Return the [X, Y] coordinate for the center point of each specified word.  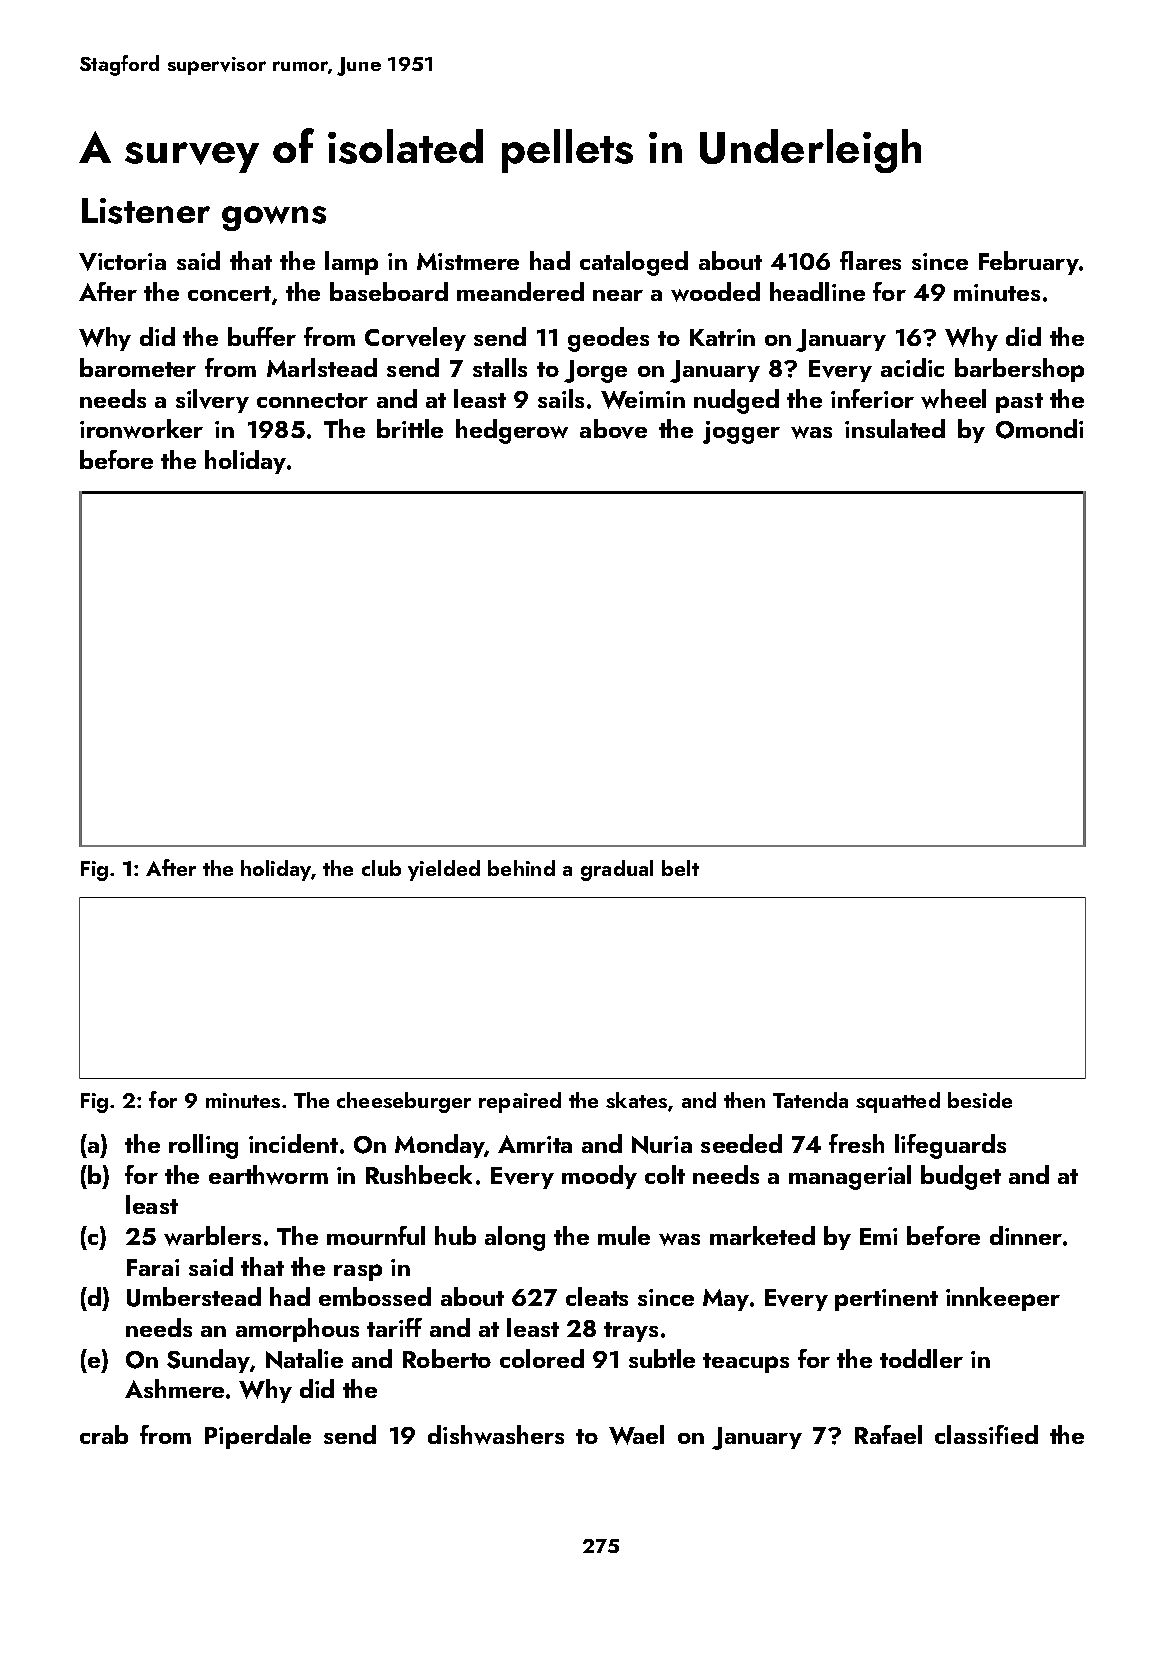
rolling [203, 1146]
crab [104, 1434]
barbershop [1019, 370]
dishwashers [496, 1435]
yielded [444, 870]
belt [680, 868]
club [381, 868]
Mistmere [468, 261]
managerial [850, 1177]
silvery [212, 401]
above [613, 429]
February [1029, 263]
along [515, 1238]
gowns [274, 218]
